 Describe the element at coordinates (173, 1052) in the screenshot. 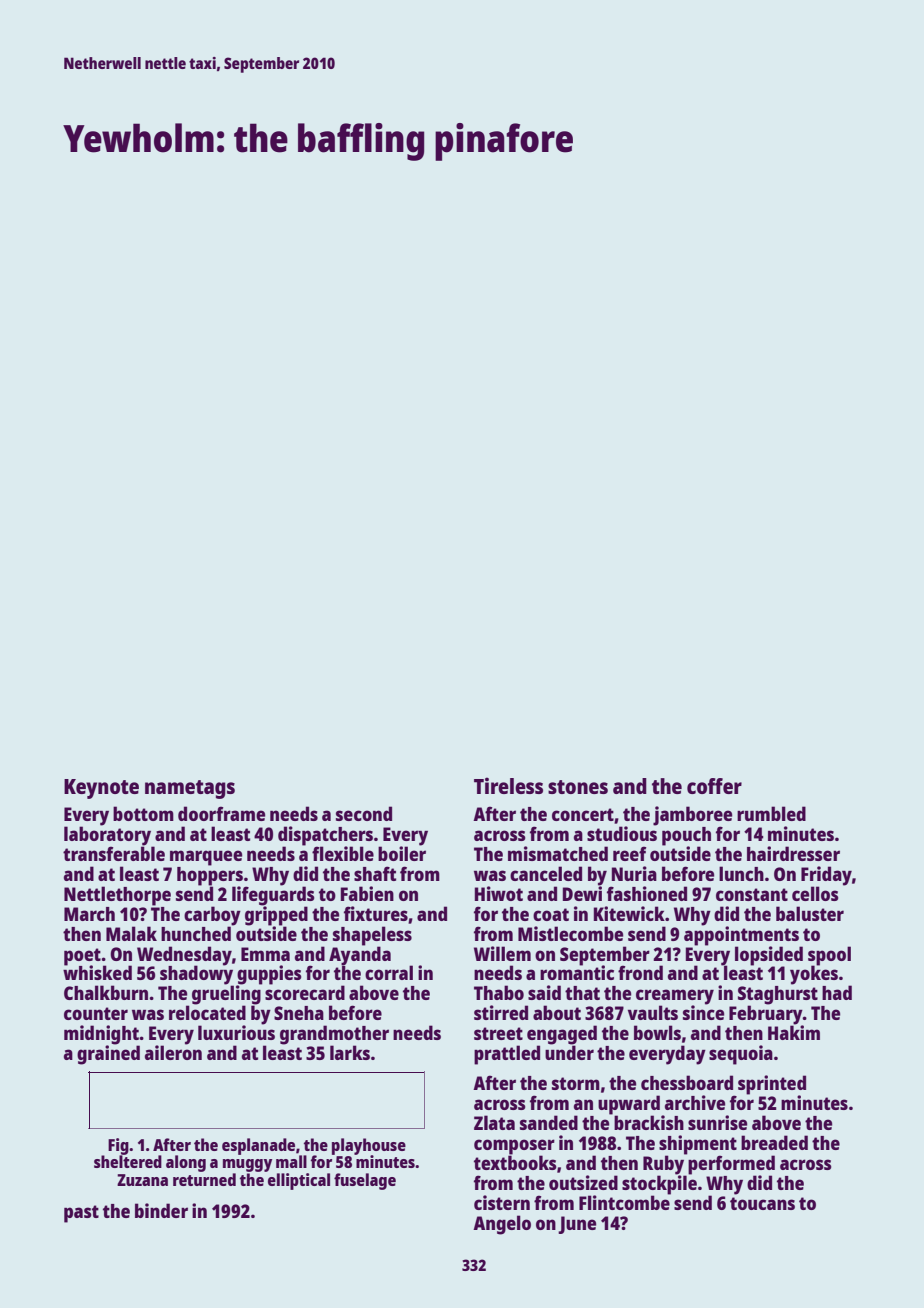

I see `aileron` at that location.
